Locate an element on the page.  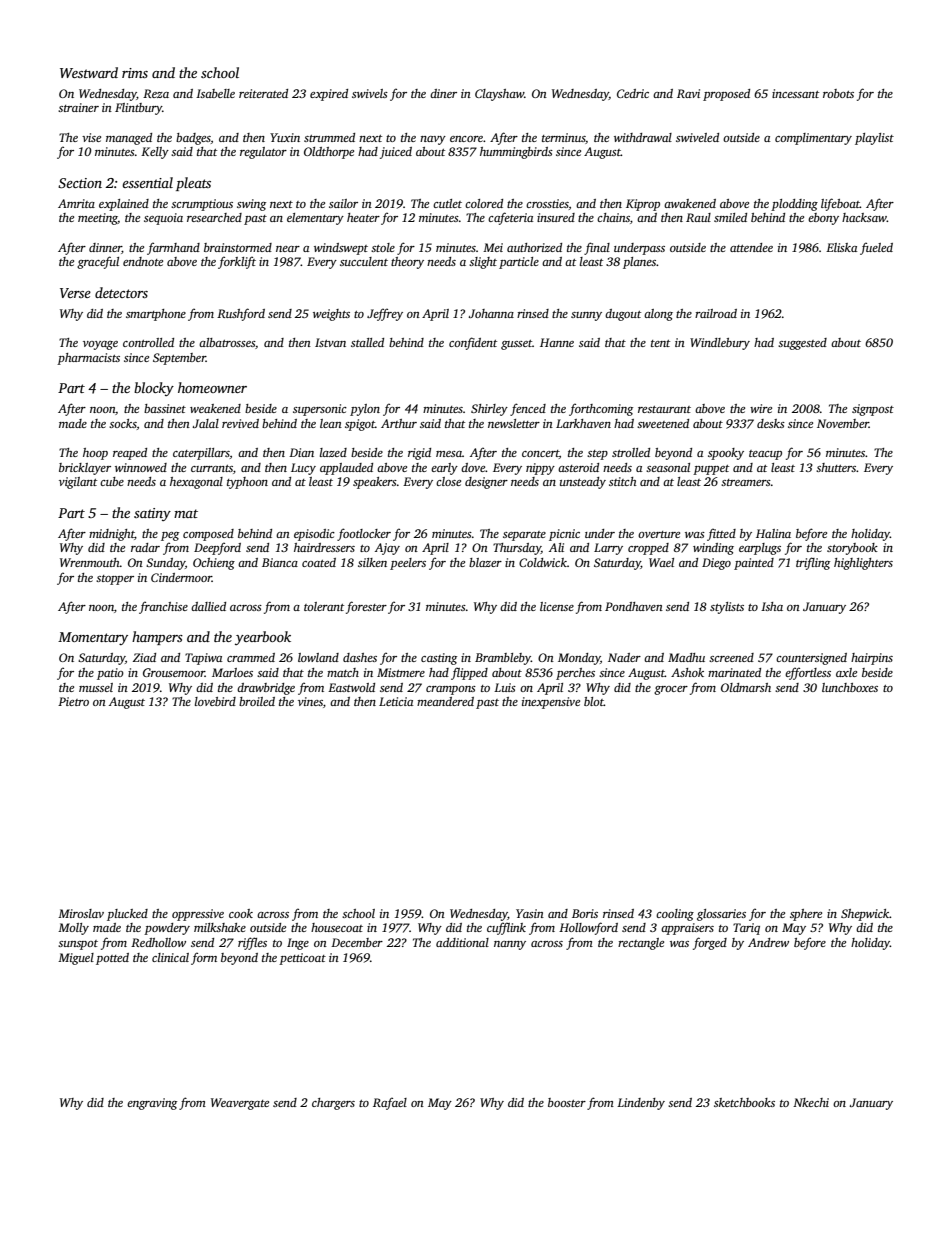
effortless is located at coordinates (808, 673).
